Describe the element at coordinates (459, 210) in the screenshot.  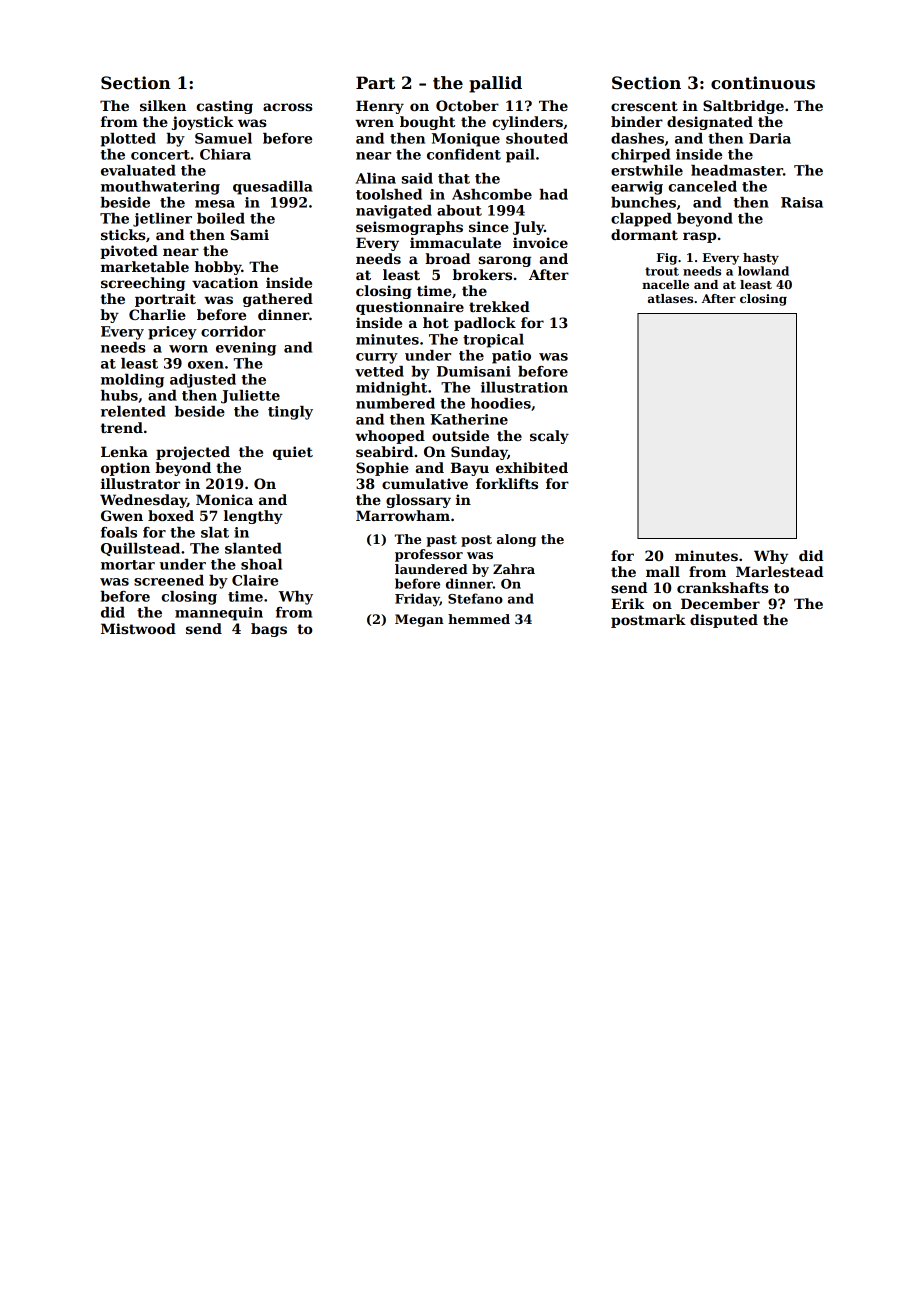
I see `about` at that location.
